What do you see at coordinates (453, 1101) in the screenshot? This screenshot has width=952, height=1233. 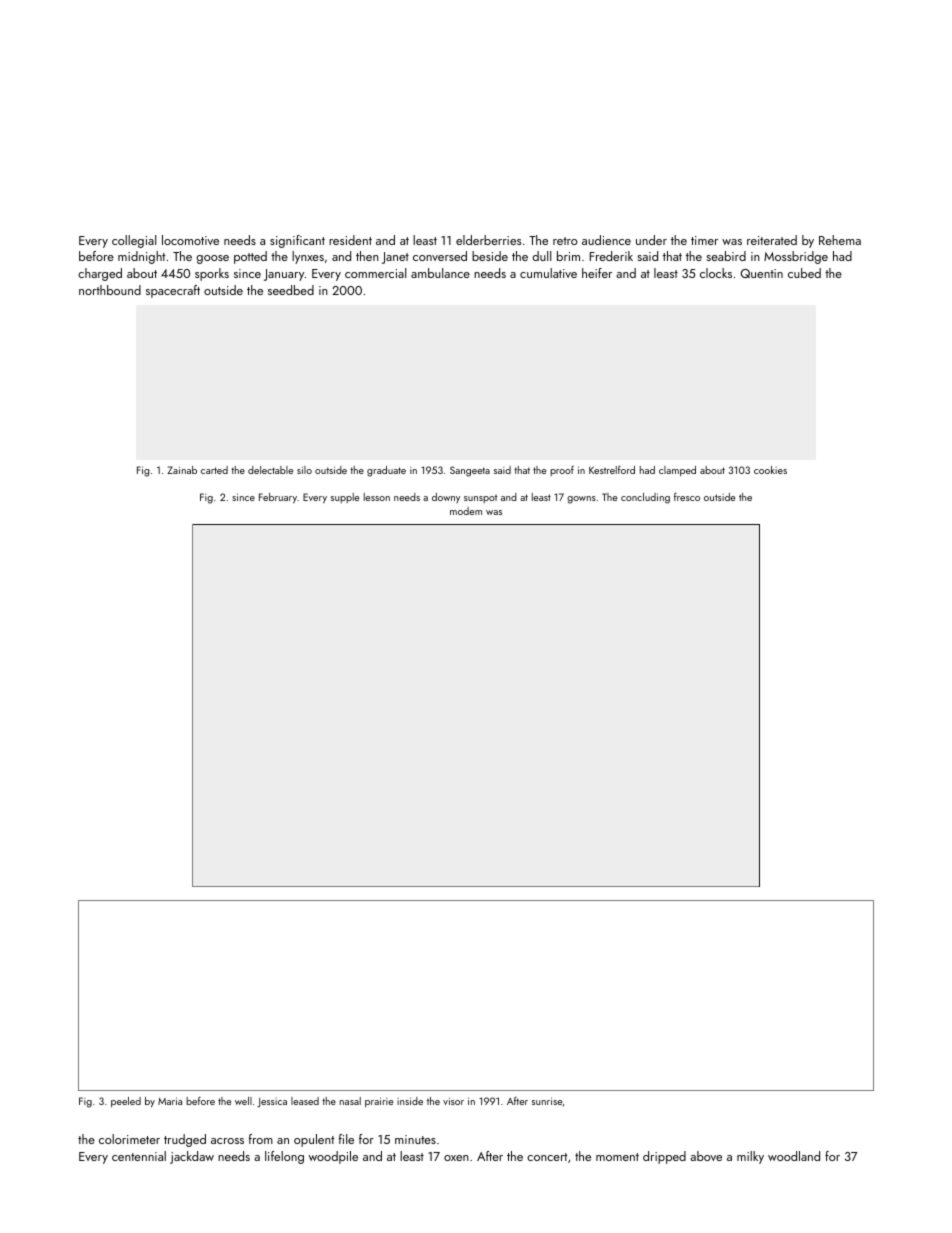 I see `visor` at bounding box center [453, 1101].
